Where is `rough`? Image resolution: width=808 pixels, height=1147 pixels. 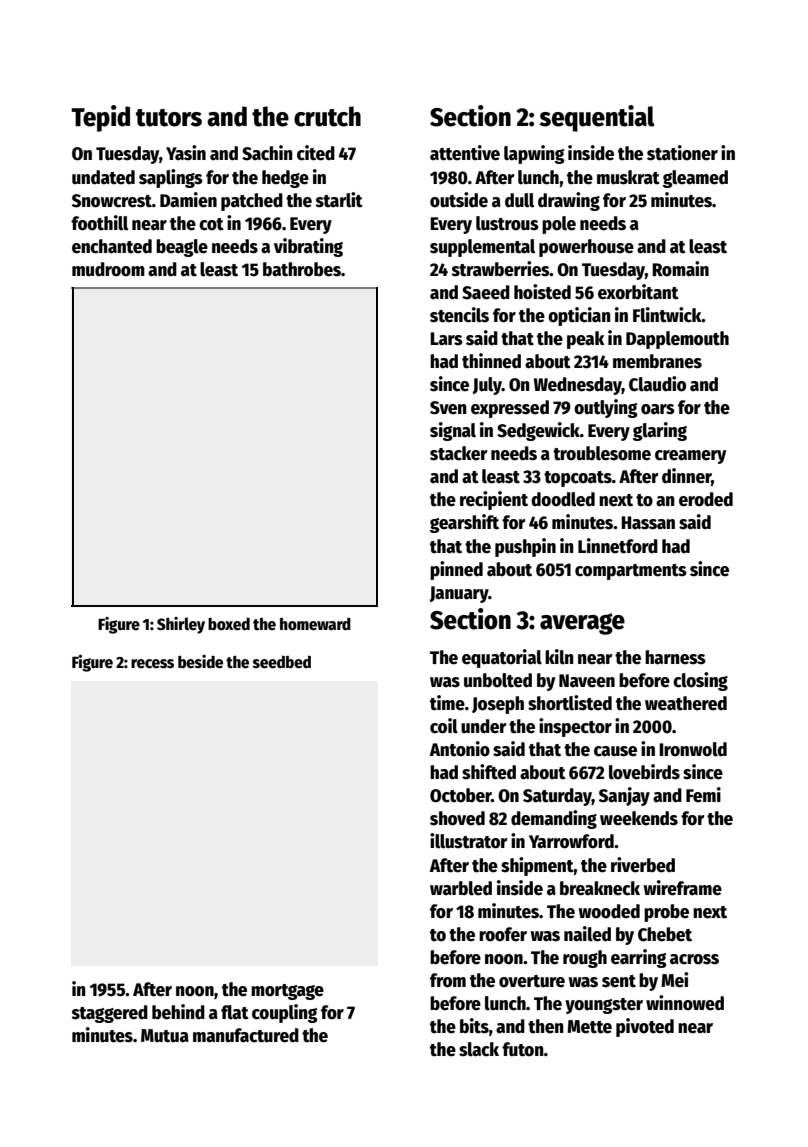 rough is located at coordinates (585, 959).
